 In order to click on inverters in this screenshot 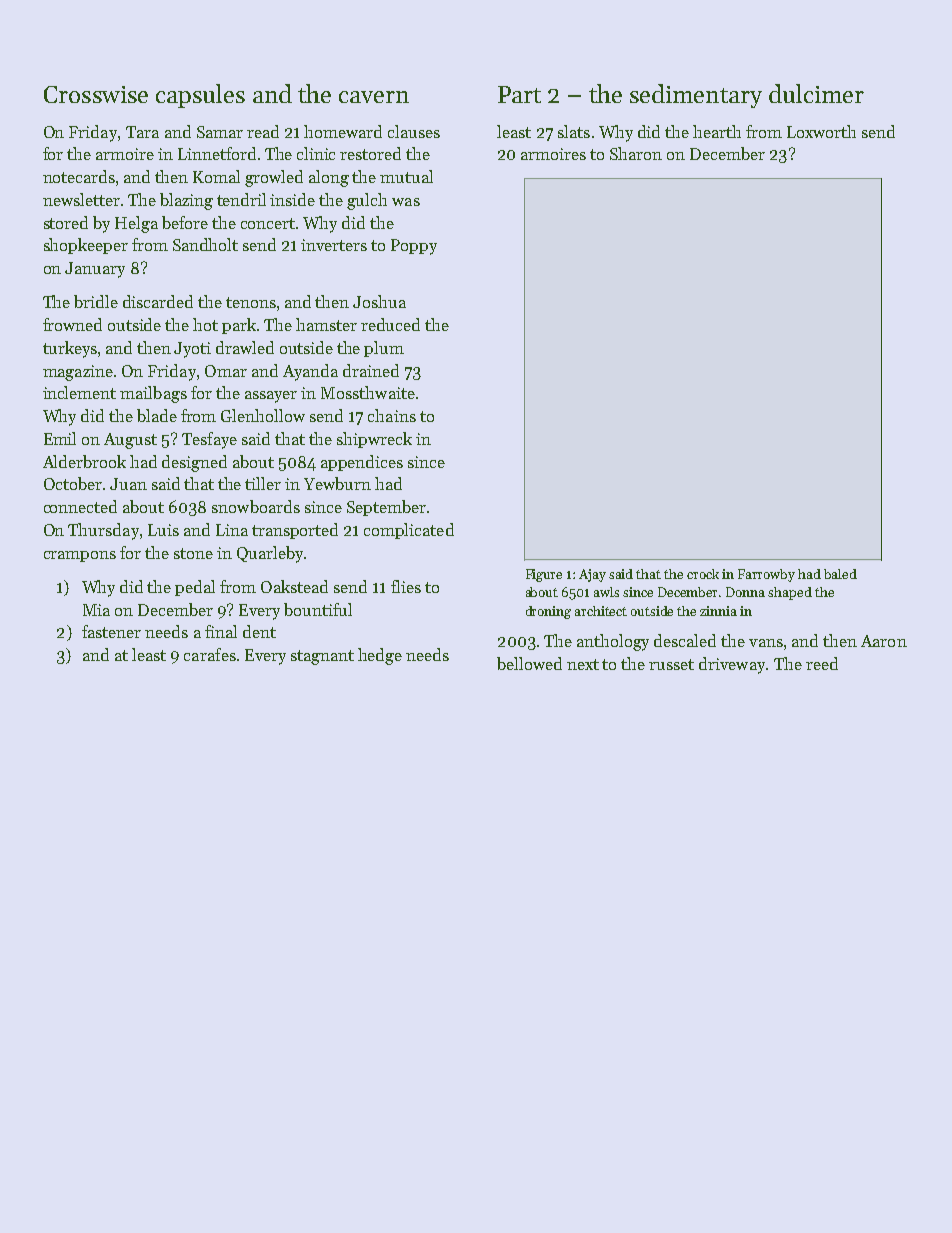, I will do `click(334, 245)`.
